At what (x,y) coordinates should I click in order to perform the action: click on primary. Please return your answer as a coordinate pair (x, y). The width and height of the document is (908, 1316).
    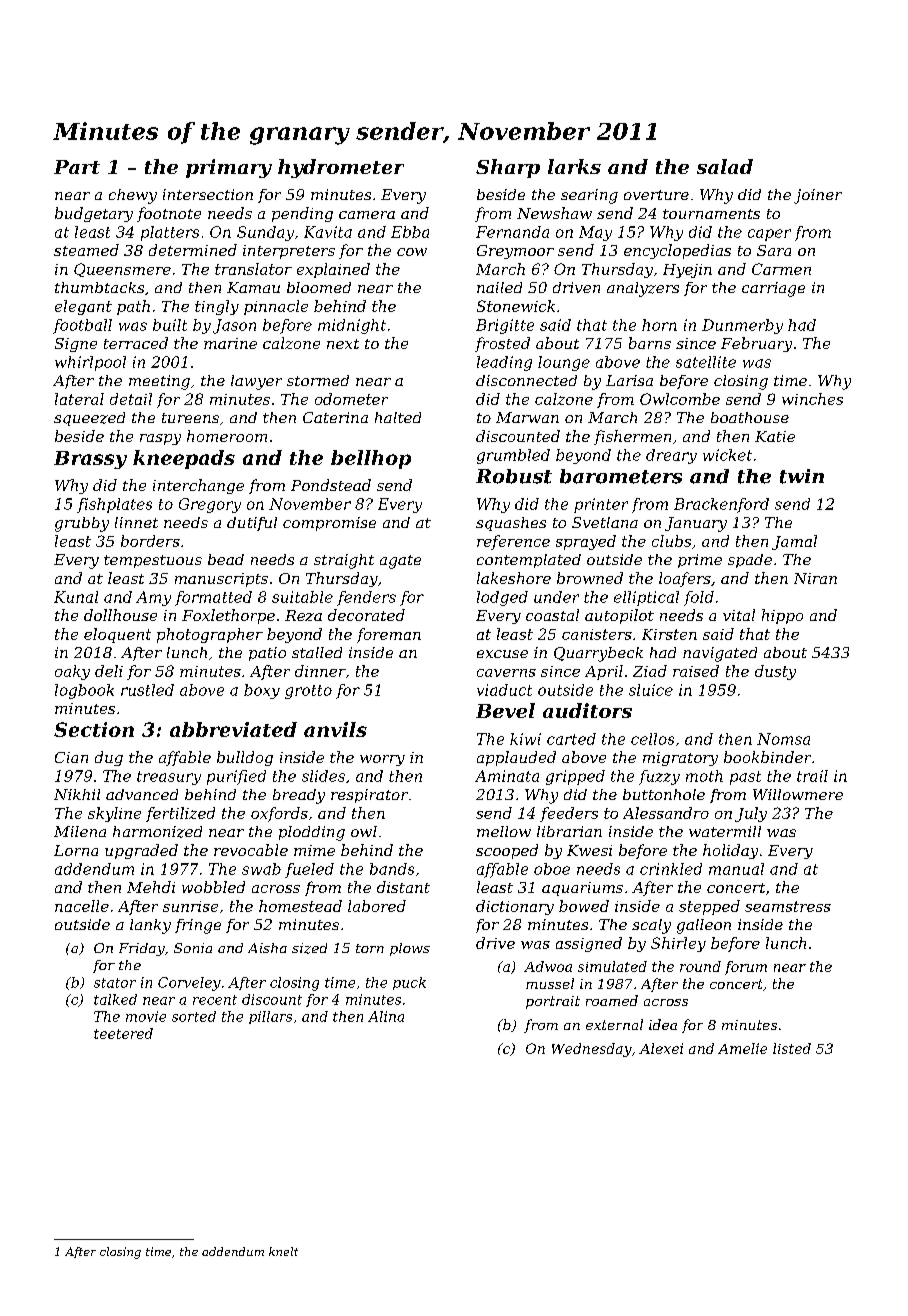
    Looking at the image, I should click on (229, 168).
